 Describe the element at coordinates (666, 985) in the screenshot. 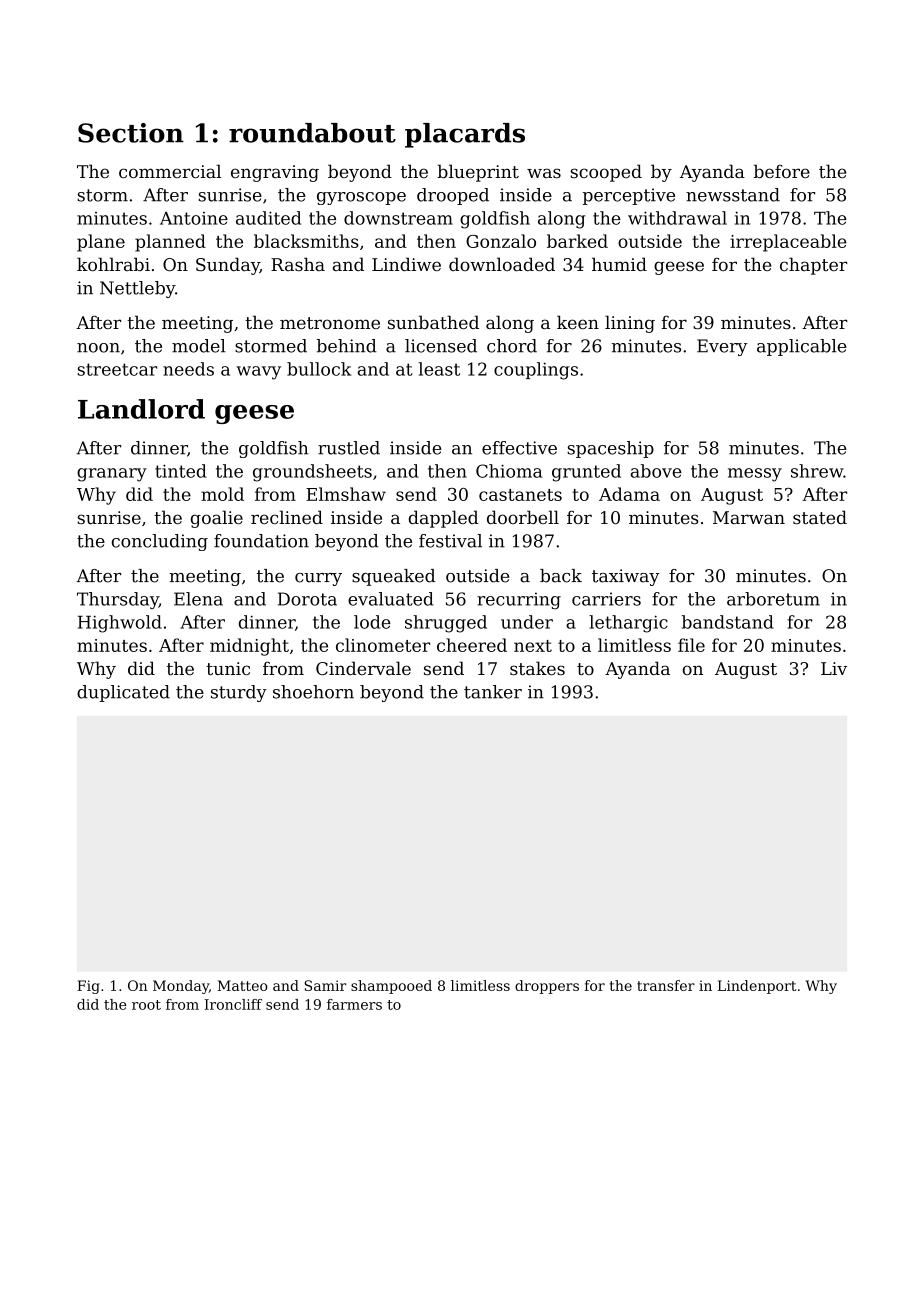

I see `transfer` at that location.
